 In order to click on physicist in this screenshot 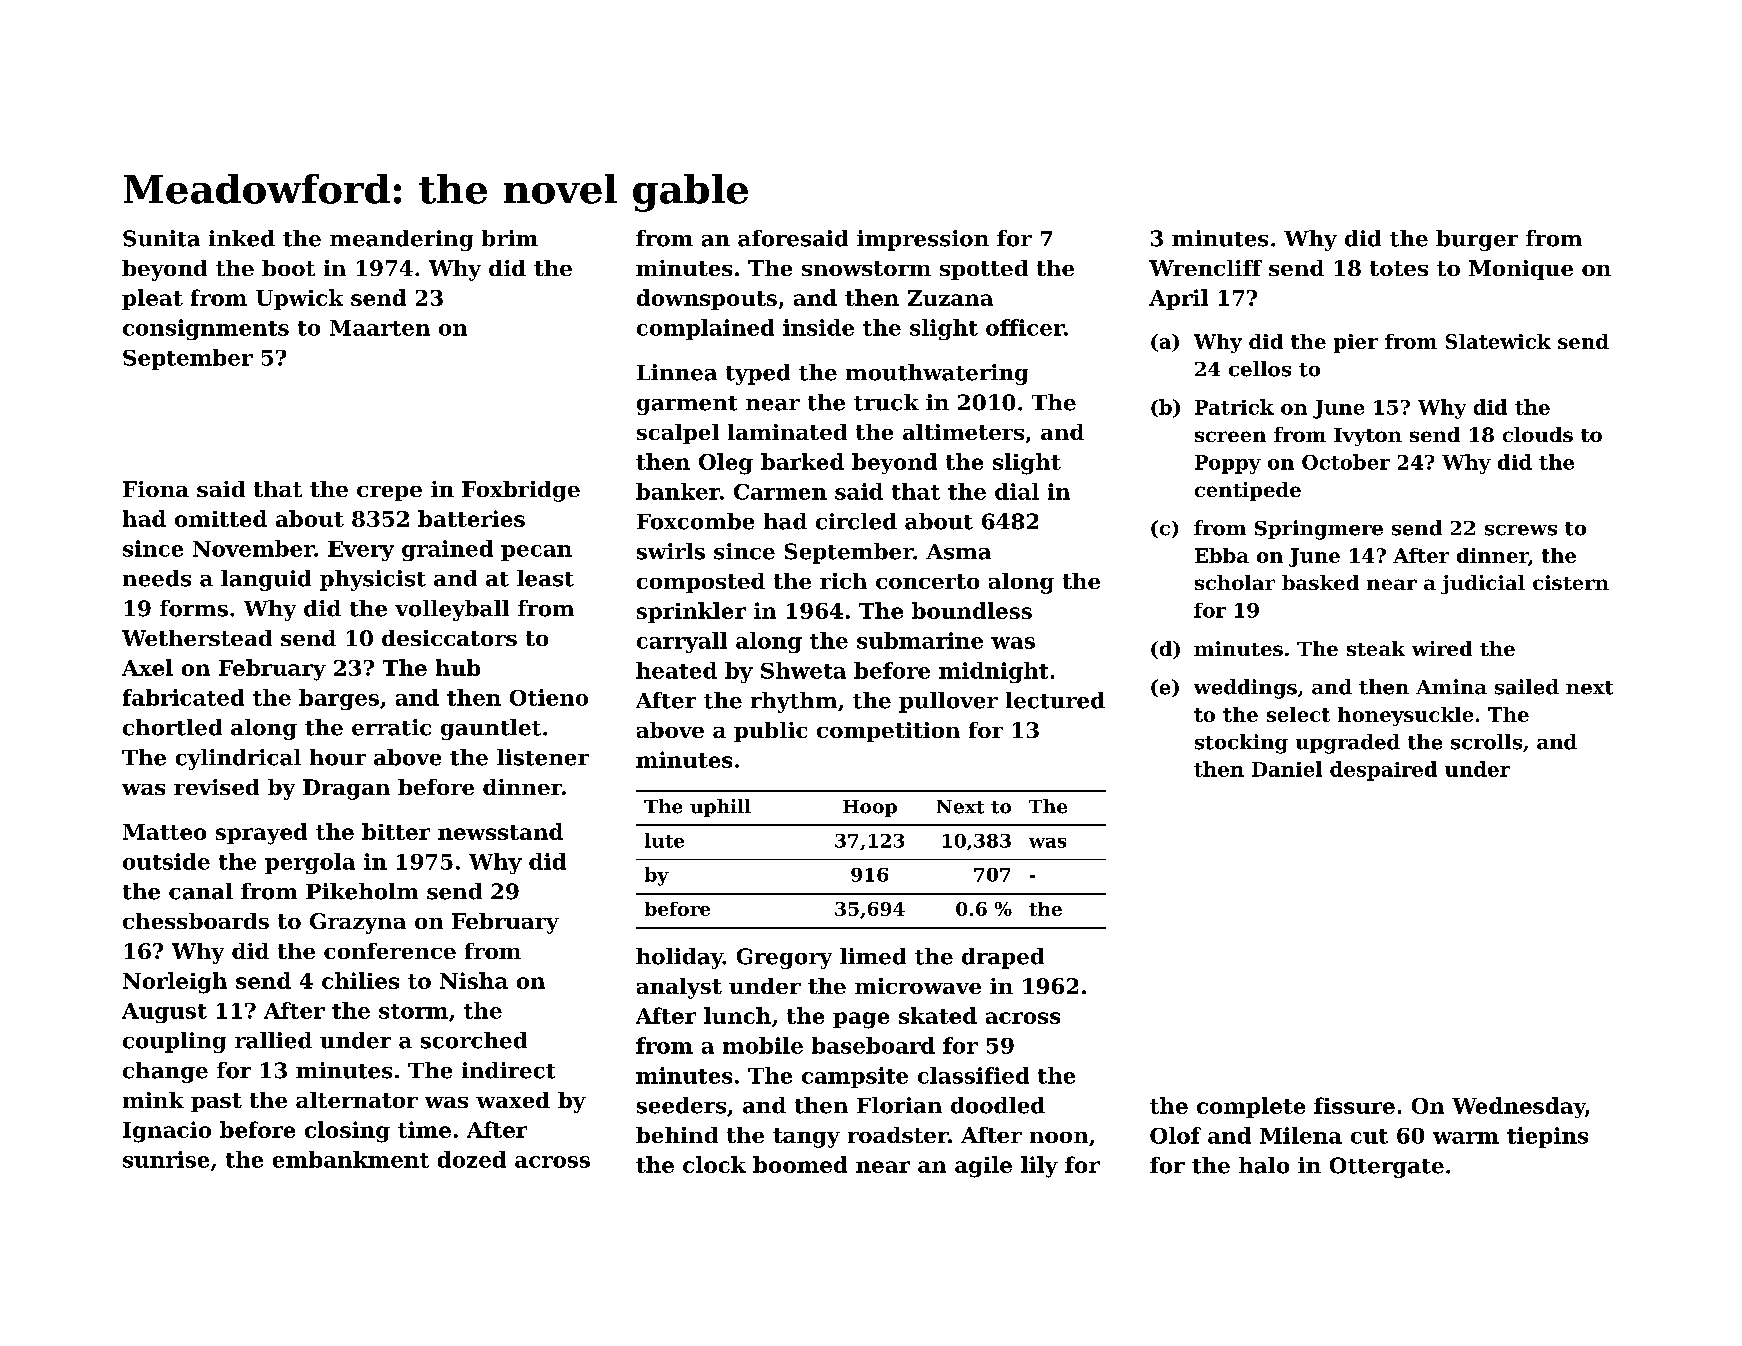, I will do `click(373, 580)`.
